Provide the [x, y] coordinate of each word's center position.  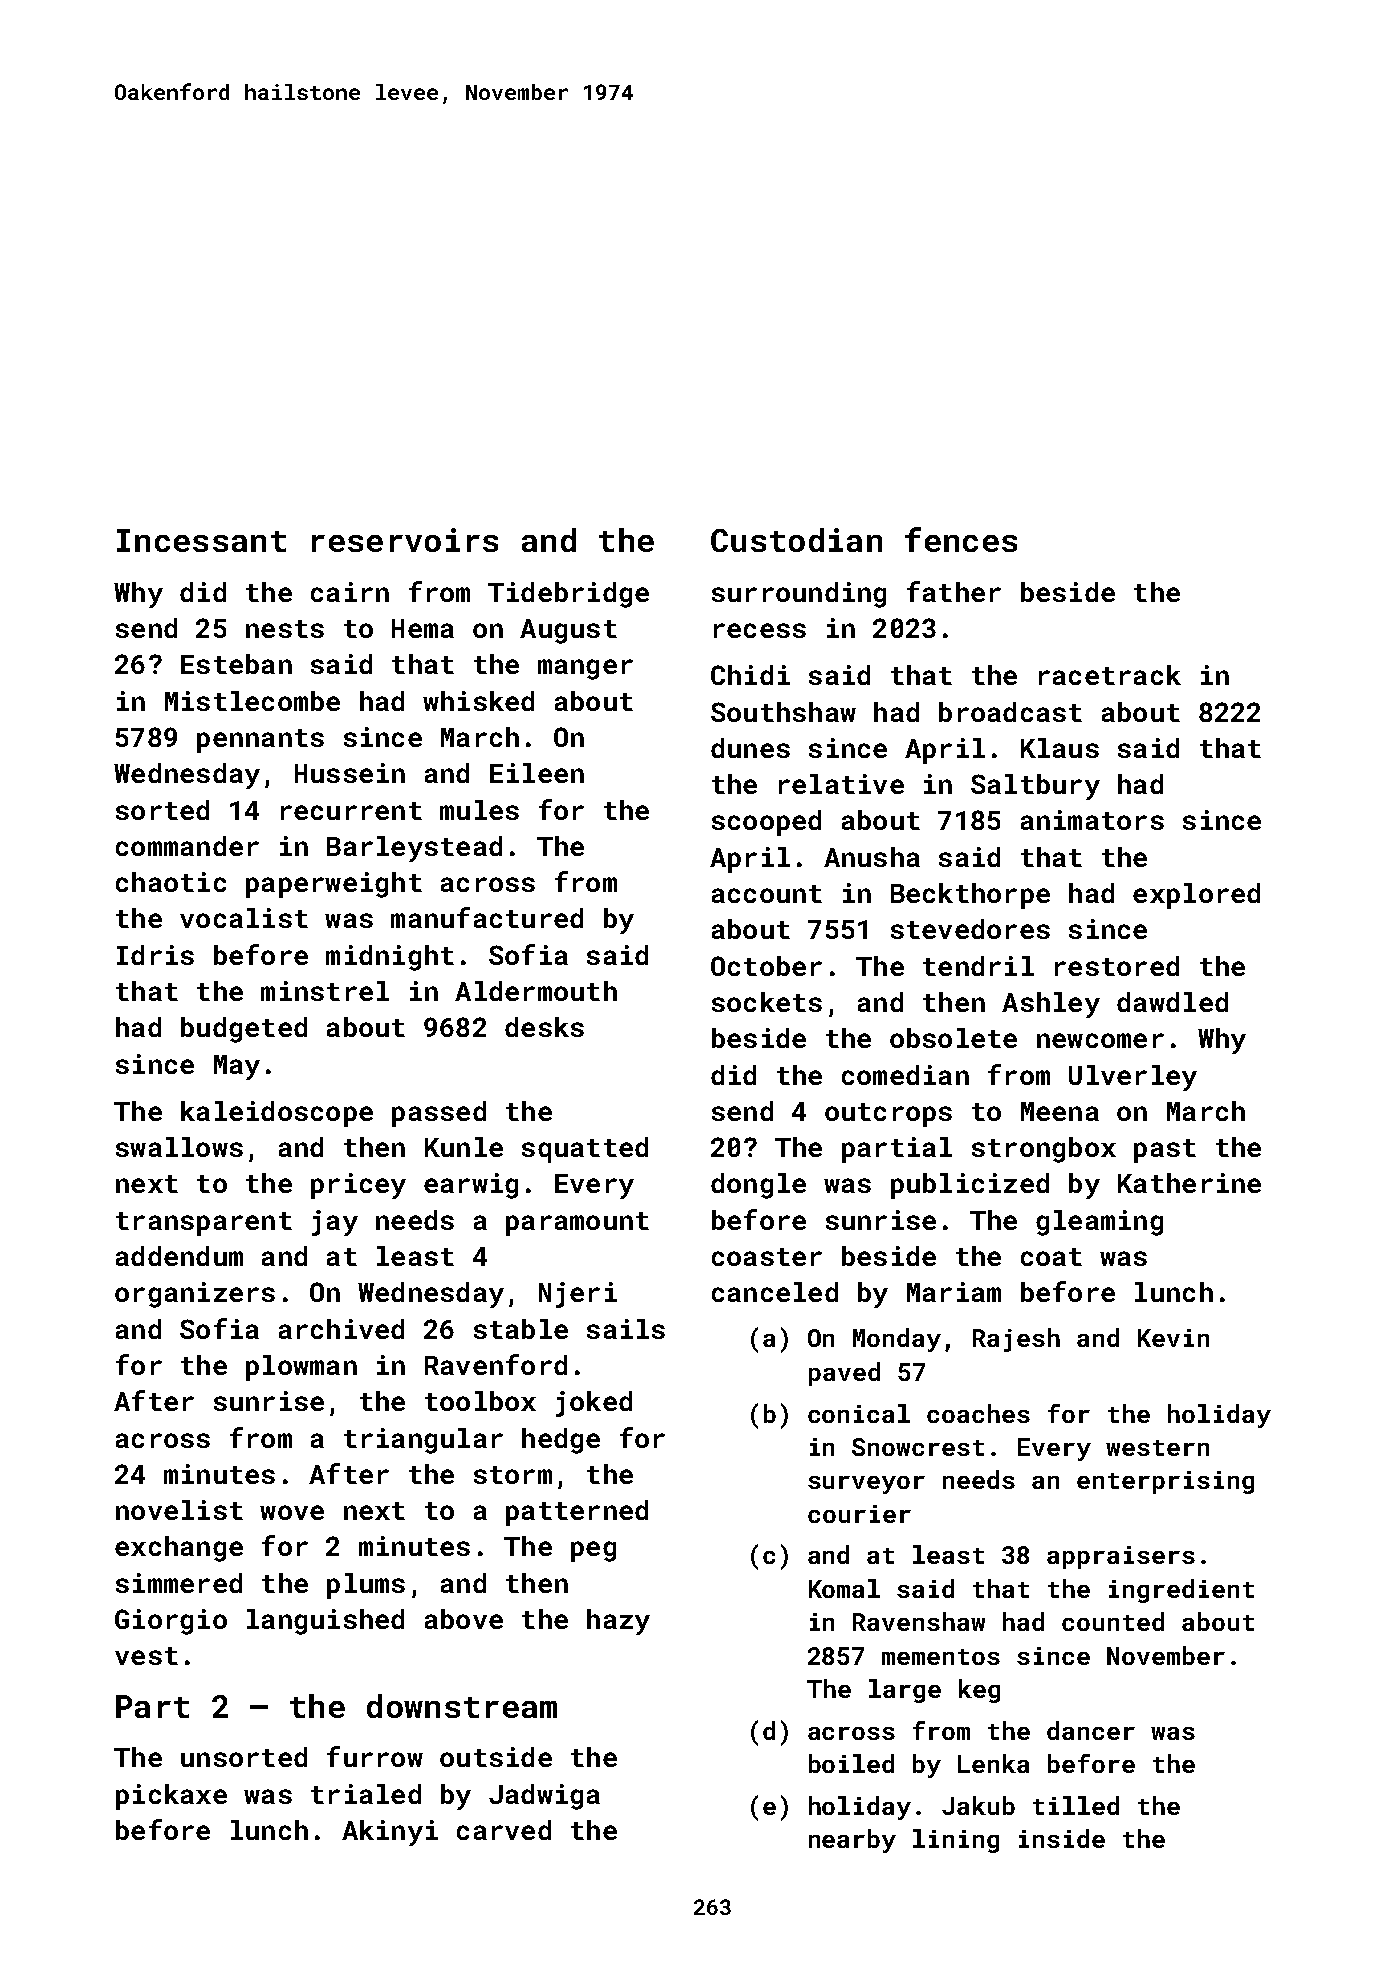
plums [366, 1586]
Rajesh [1016, 1340]
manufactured [487, 917]
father [954, 591]
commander [187, 846]
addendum [179, 1256]
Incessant [201, 540]
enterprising [1165, 1482]
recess [760, 630]
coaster [767, 1257]
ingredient [1181, 1591]
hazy [618, 1622]
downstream [462, 1706]
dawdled [1172, 1002]
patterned [577, 1513]
